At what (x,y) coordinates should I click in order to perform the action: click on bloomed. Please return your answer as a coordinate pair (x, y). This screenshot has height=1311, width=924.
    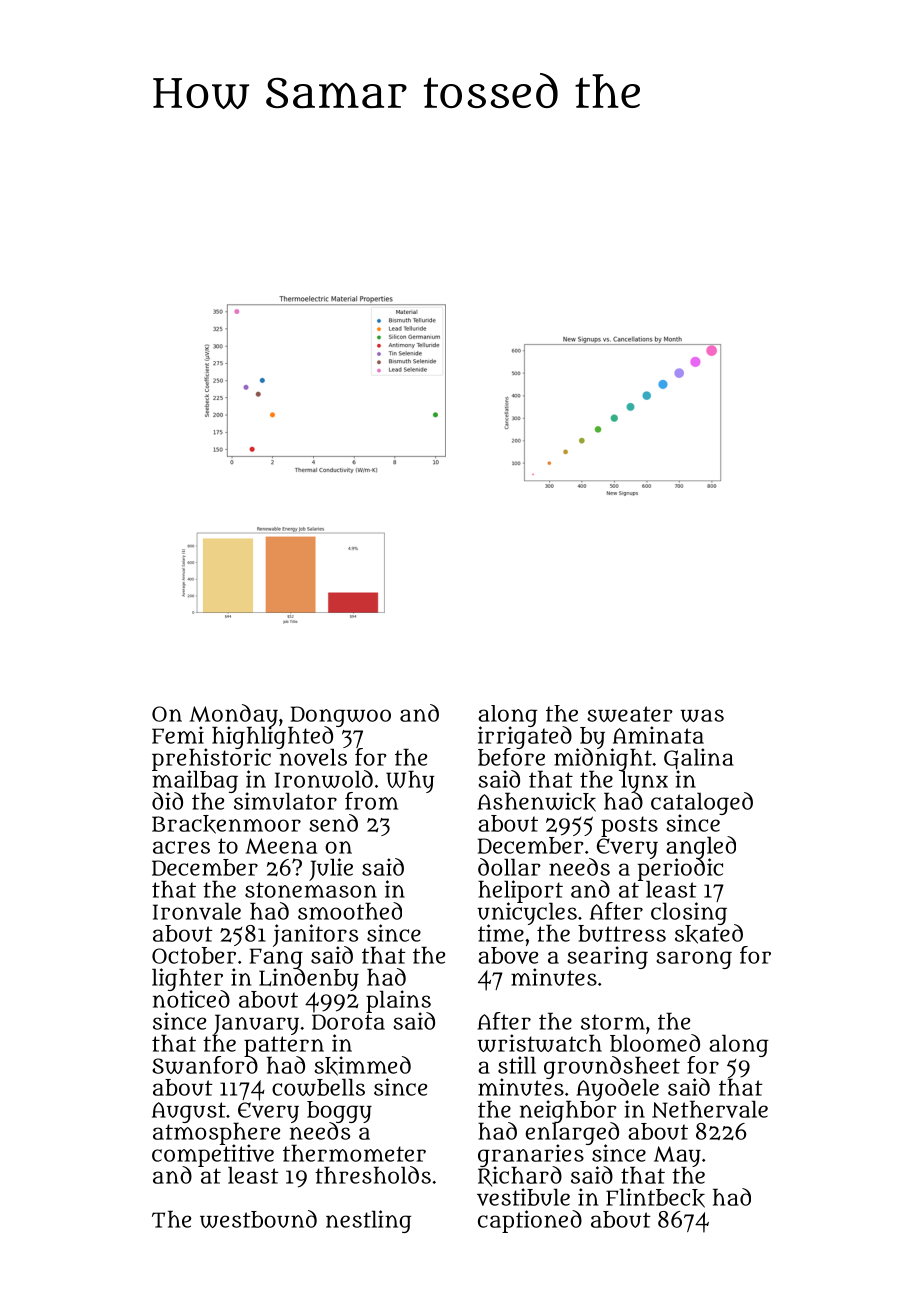
    Looking at the image, I should click on (655, 1043).
